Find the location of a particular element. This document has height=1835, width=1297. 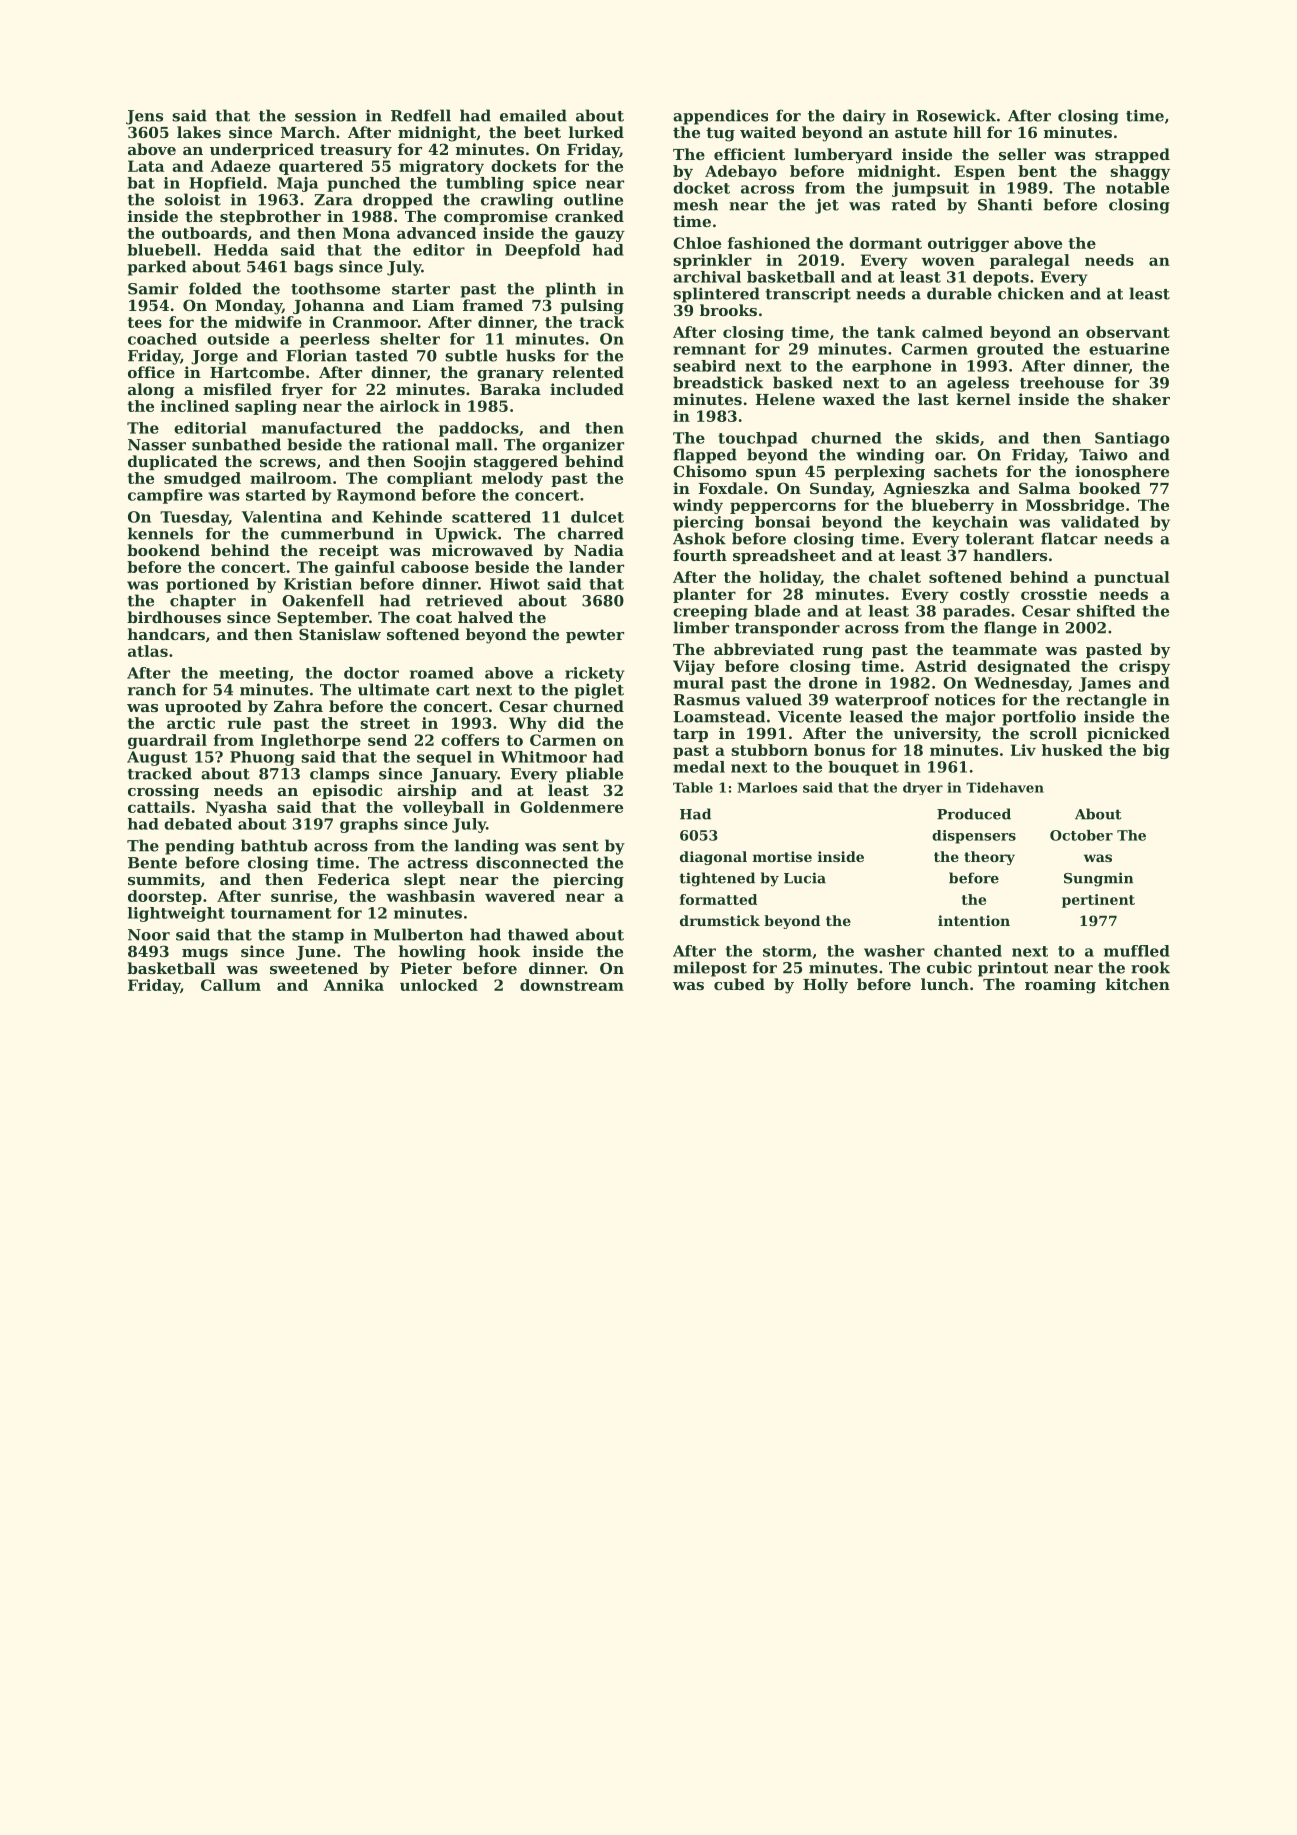

cubed is located at coordinates (739, 984).
